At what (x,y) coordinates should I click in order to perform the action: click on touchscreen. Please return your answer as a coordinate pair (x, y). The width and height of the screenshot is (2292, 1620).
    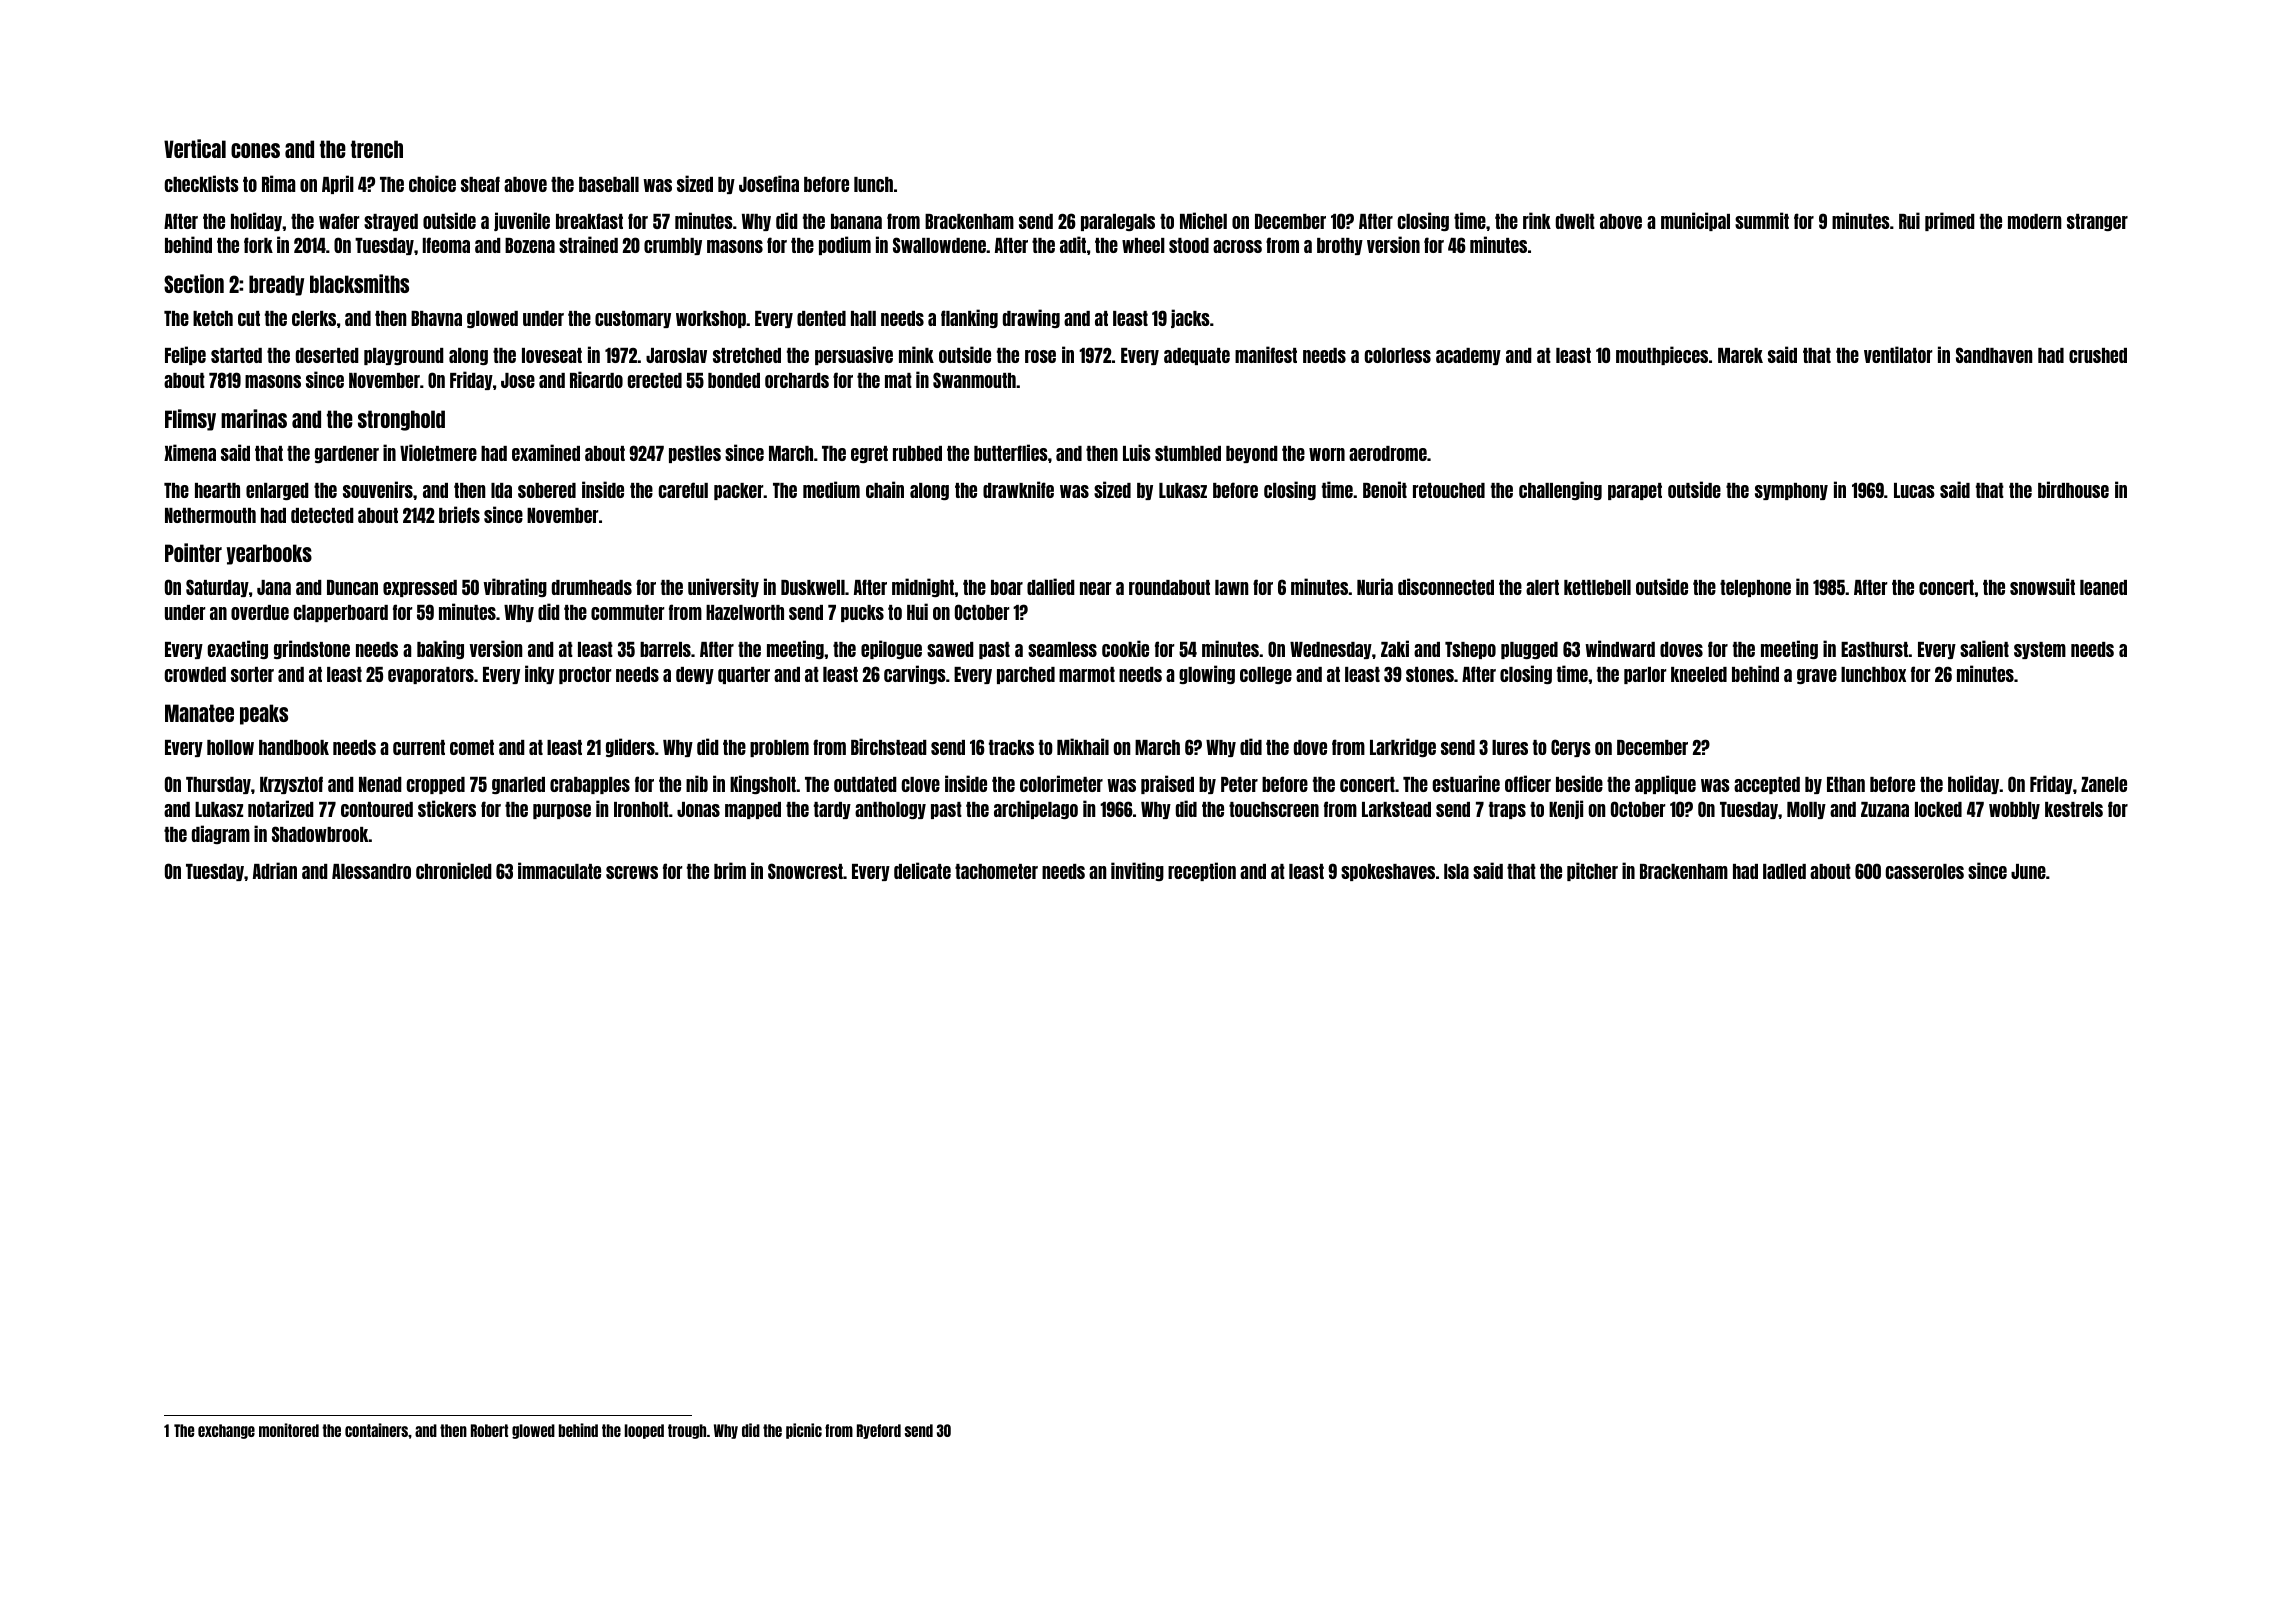
    Looking at the image, I should click on (1274, 809).
